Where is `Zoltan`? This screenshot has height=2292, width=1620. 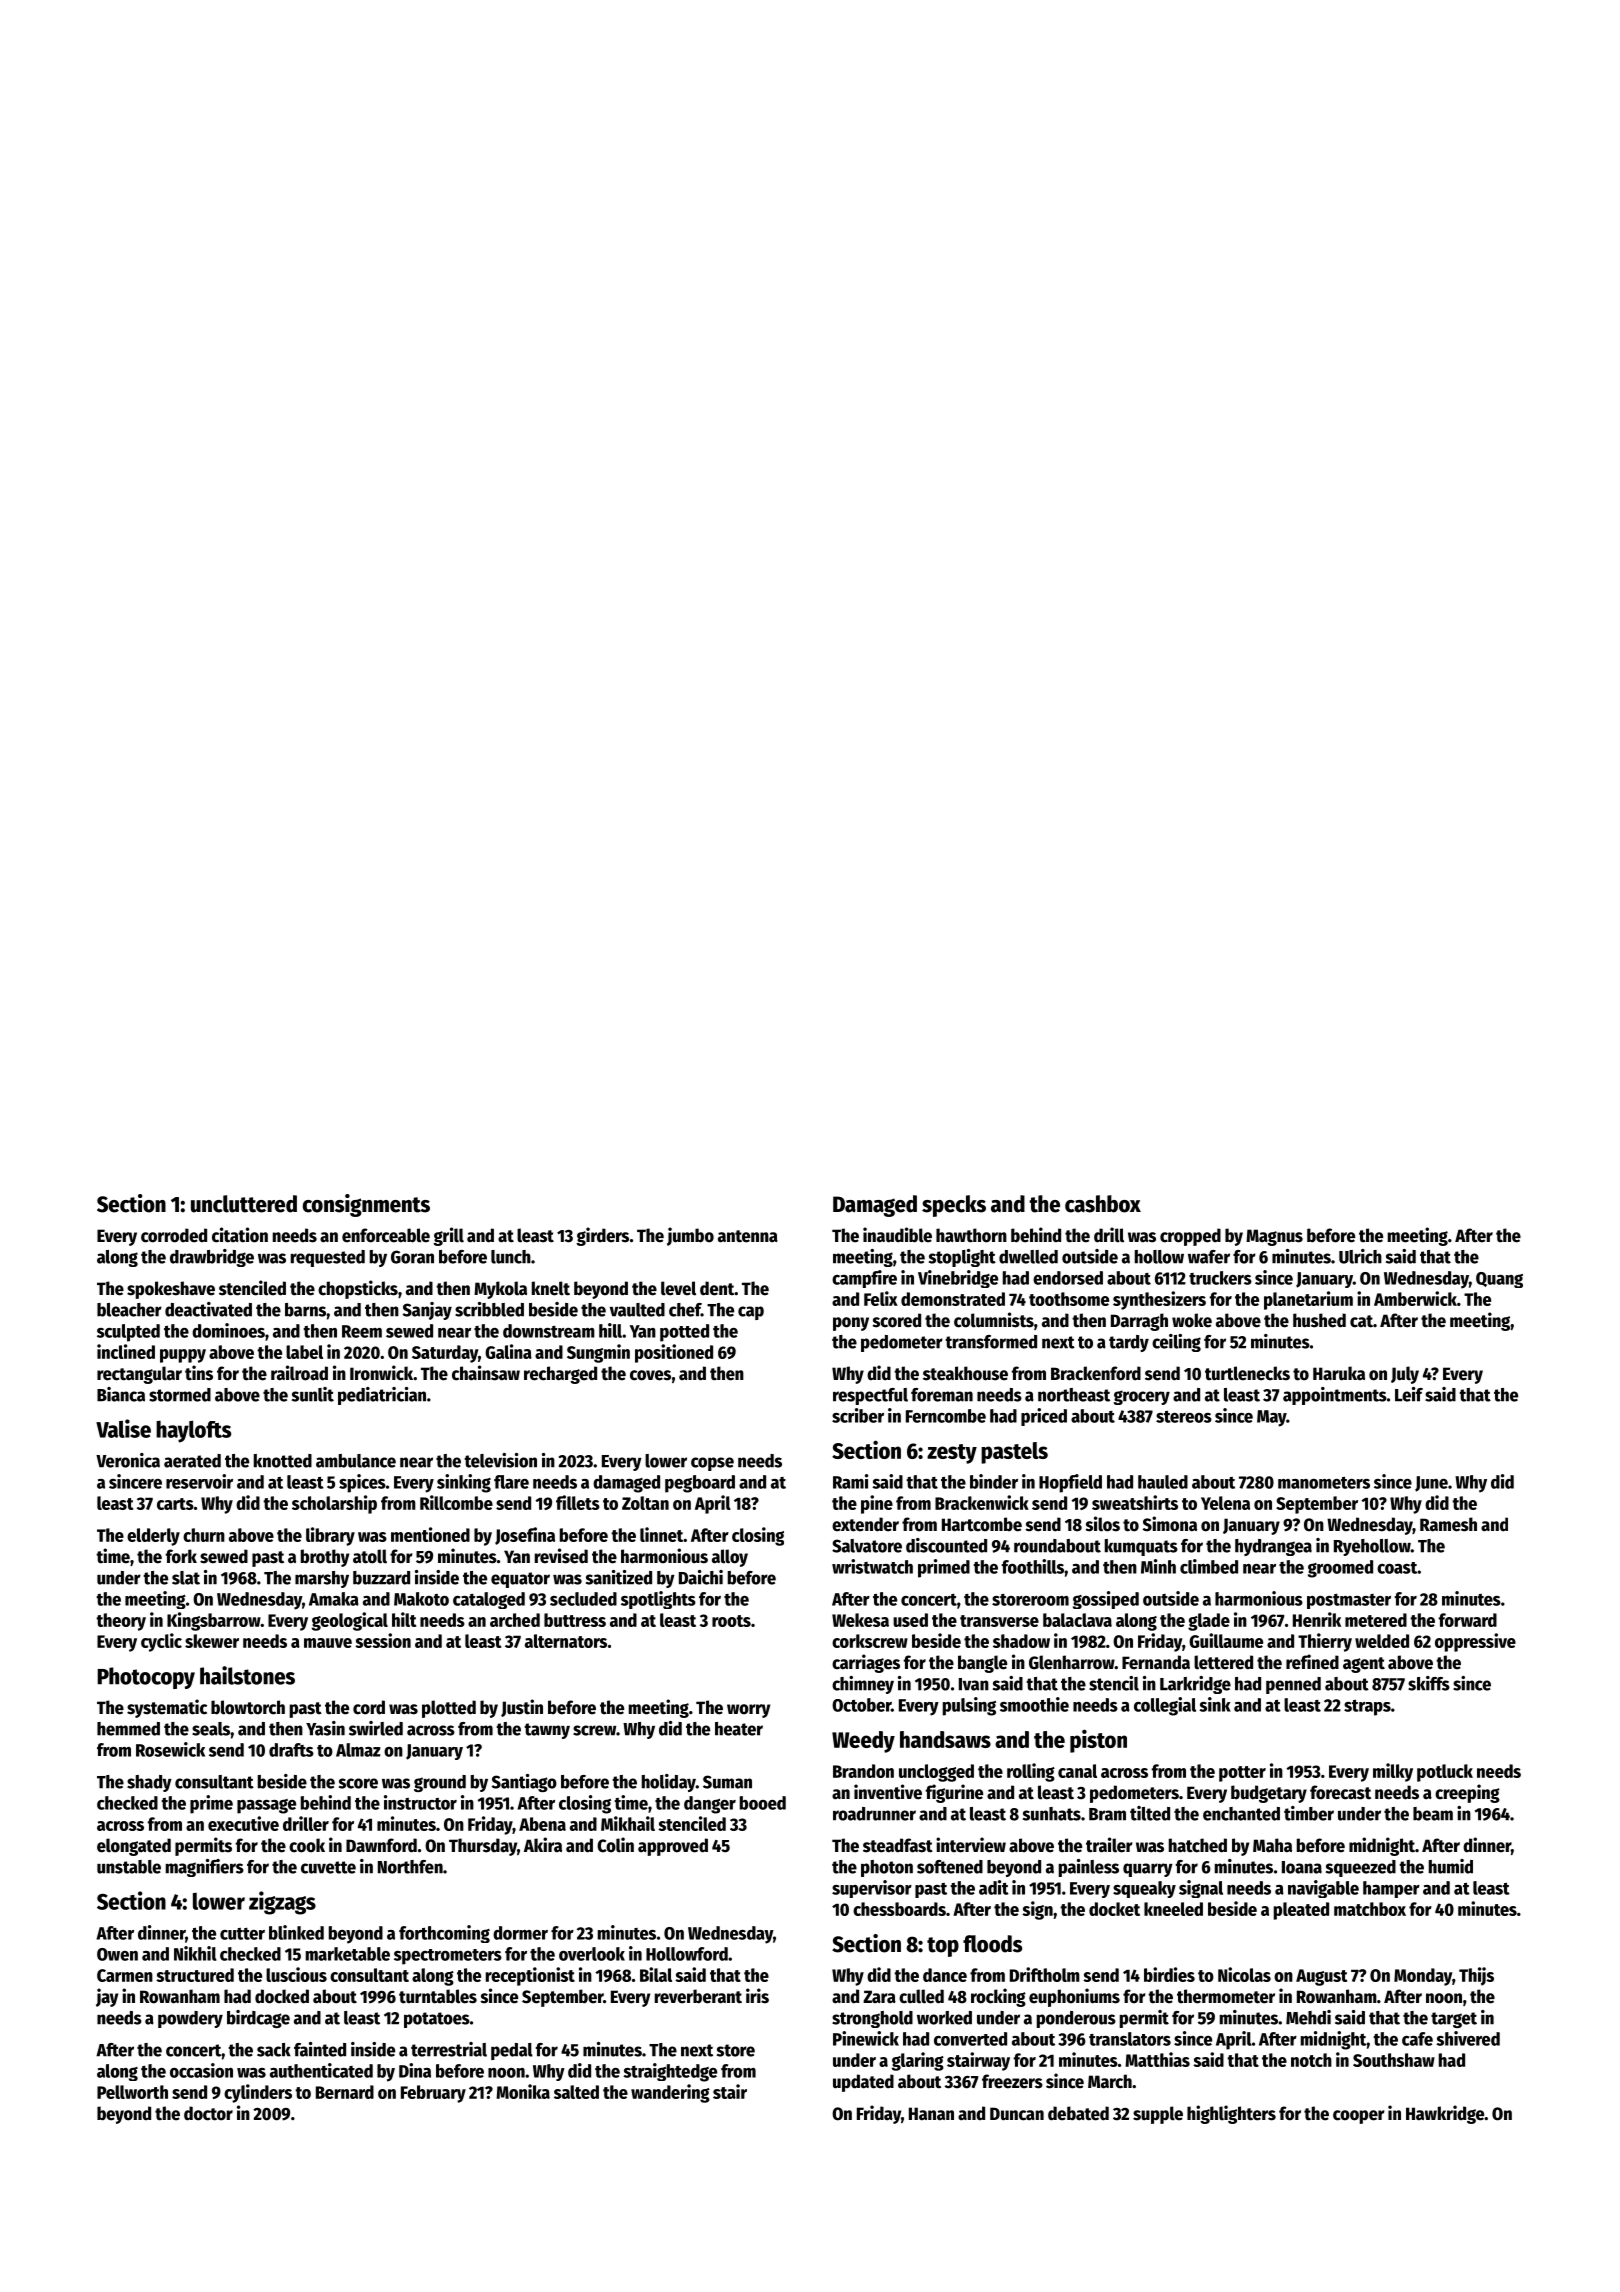
Zoltan is located at coordinates (645, 1503).
